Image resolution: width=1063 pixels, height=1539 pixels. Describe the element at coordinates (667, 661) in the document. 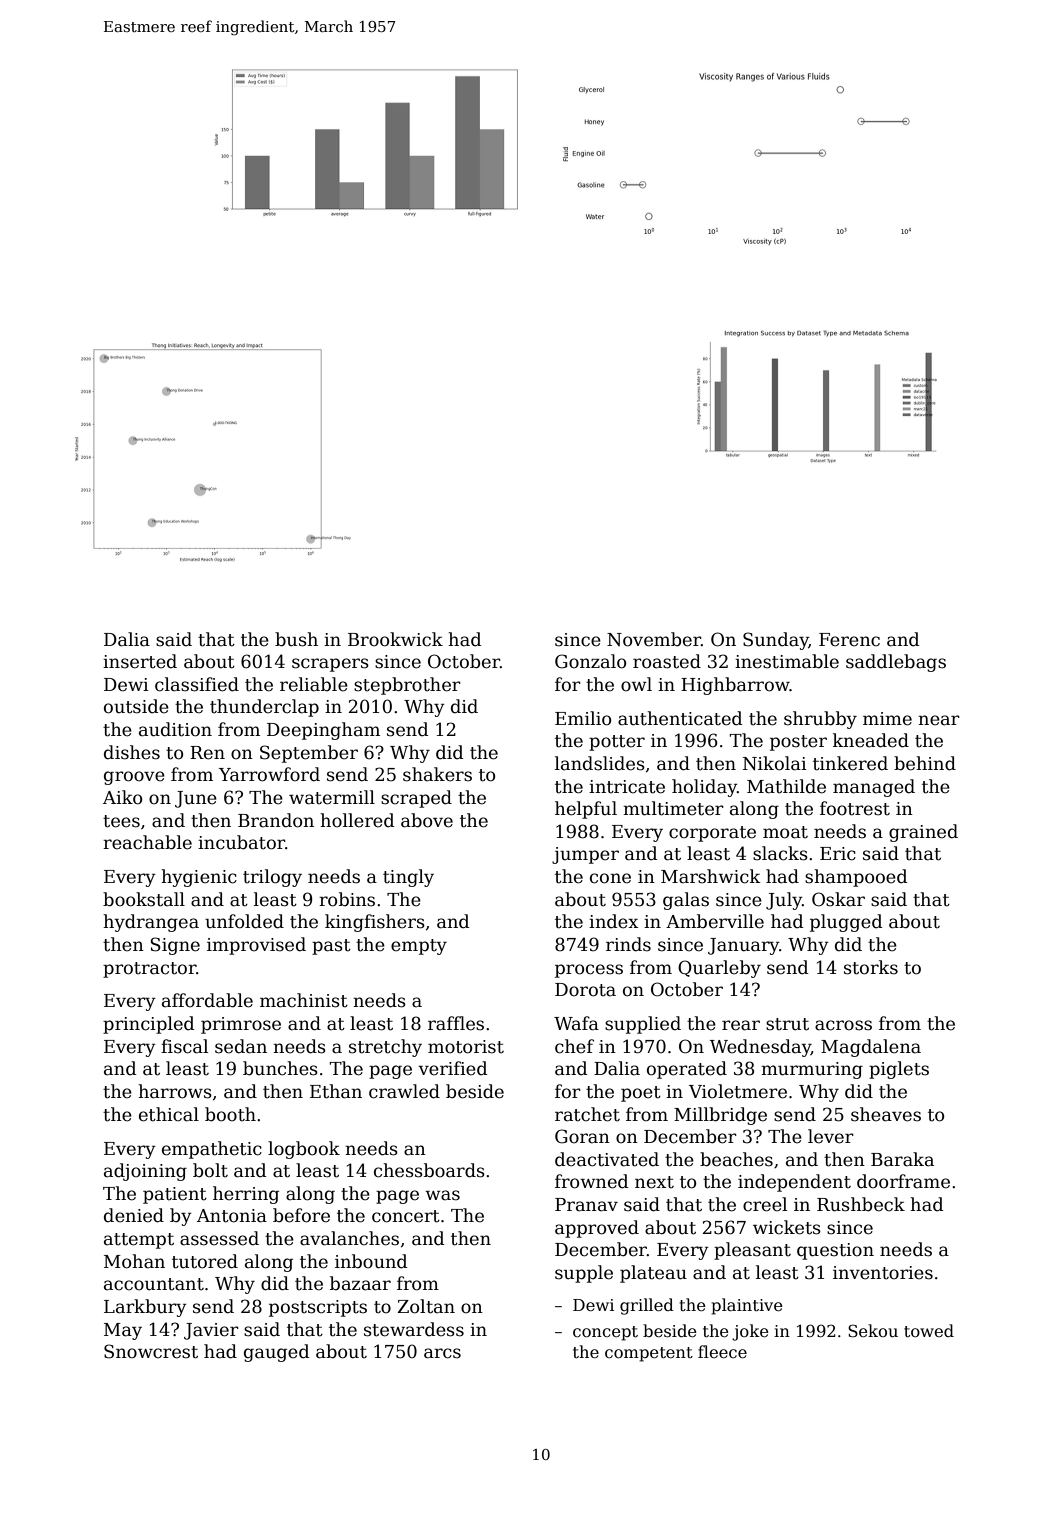

I see `roasted` at that location.
